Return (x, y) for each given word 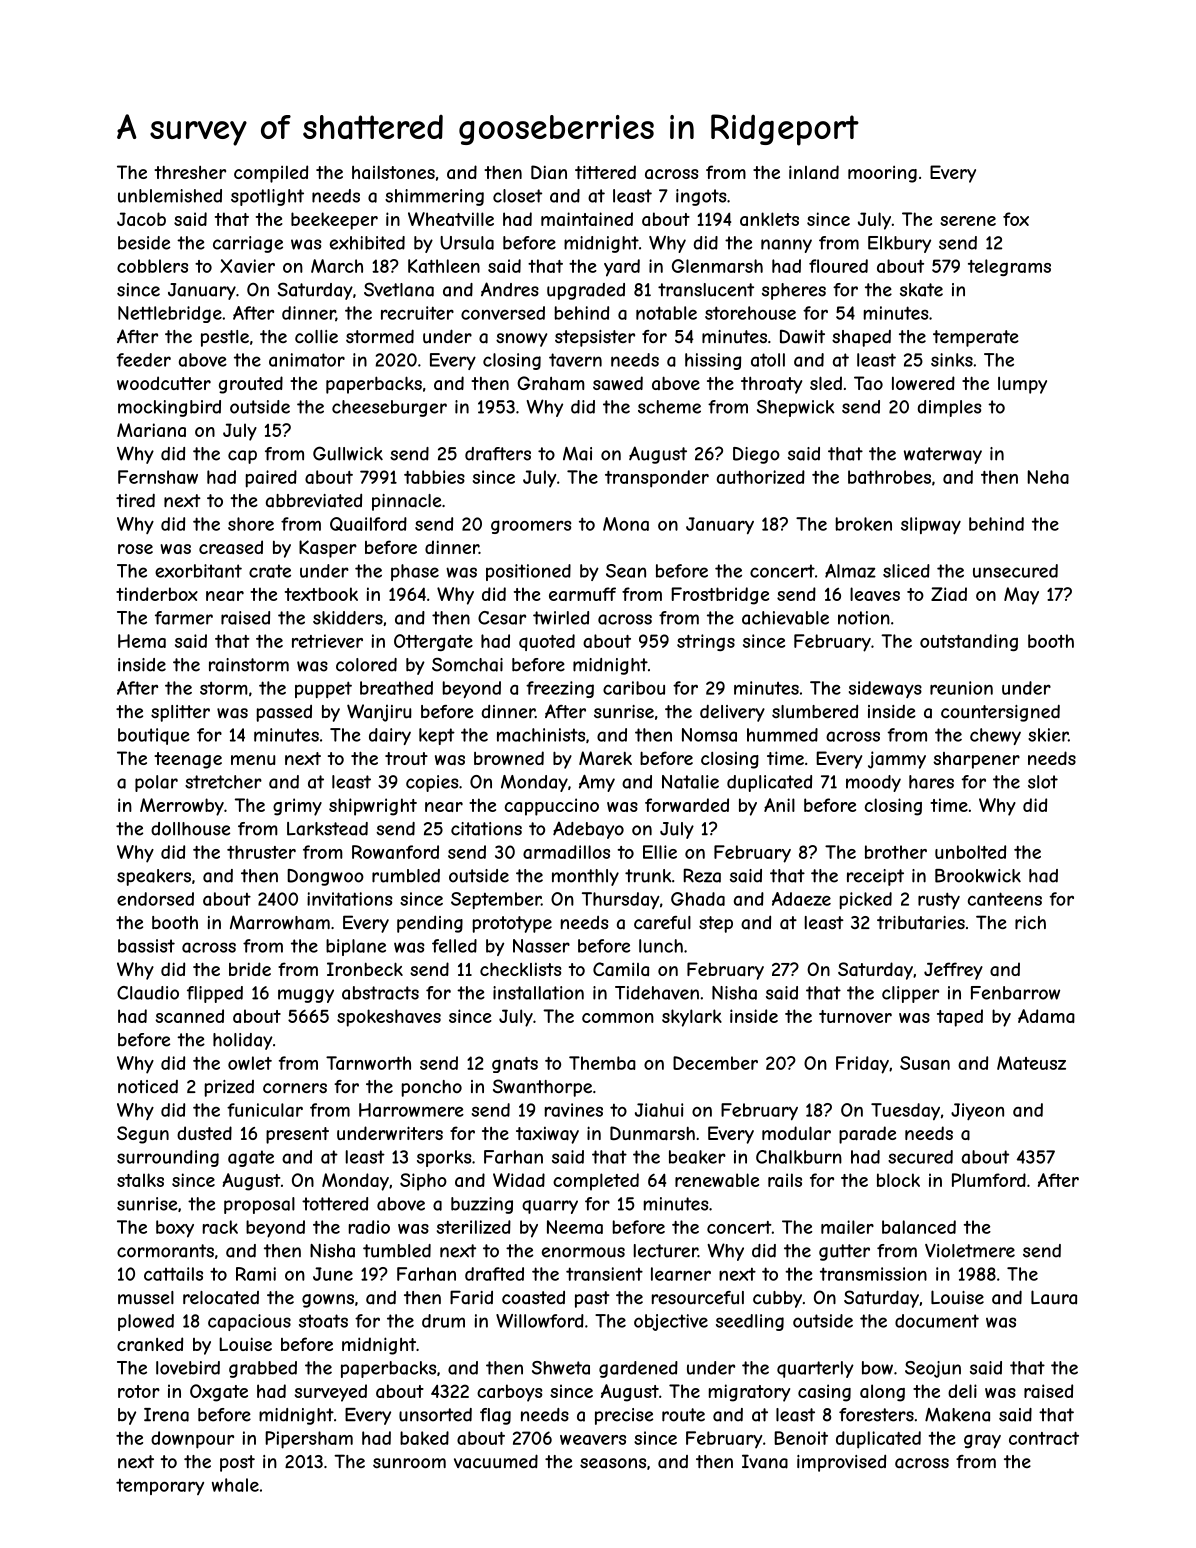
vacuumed (496, 1461)
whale (235, 1485)
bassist (146, 946)
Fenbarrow (1015, 993)
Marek (605, 758)
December (715, 1063)
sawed (618, 383)
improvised (841, 1463)
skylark (692, 1018)
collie (316, 336)
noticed (148, 1086)
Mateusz (1031, 1063)
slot (1043, 782)
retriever (327, 641)
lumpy (1022, 385)
